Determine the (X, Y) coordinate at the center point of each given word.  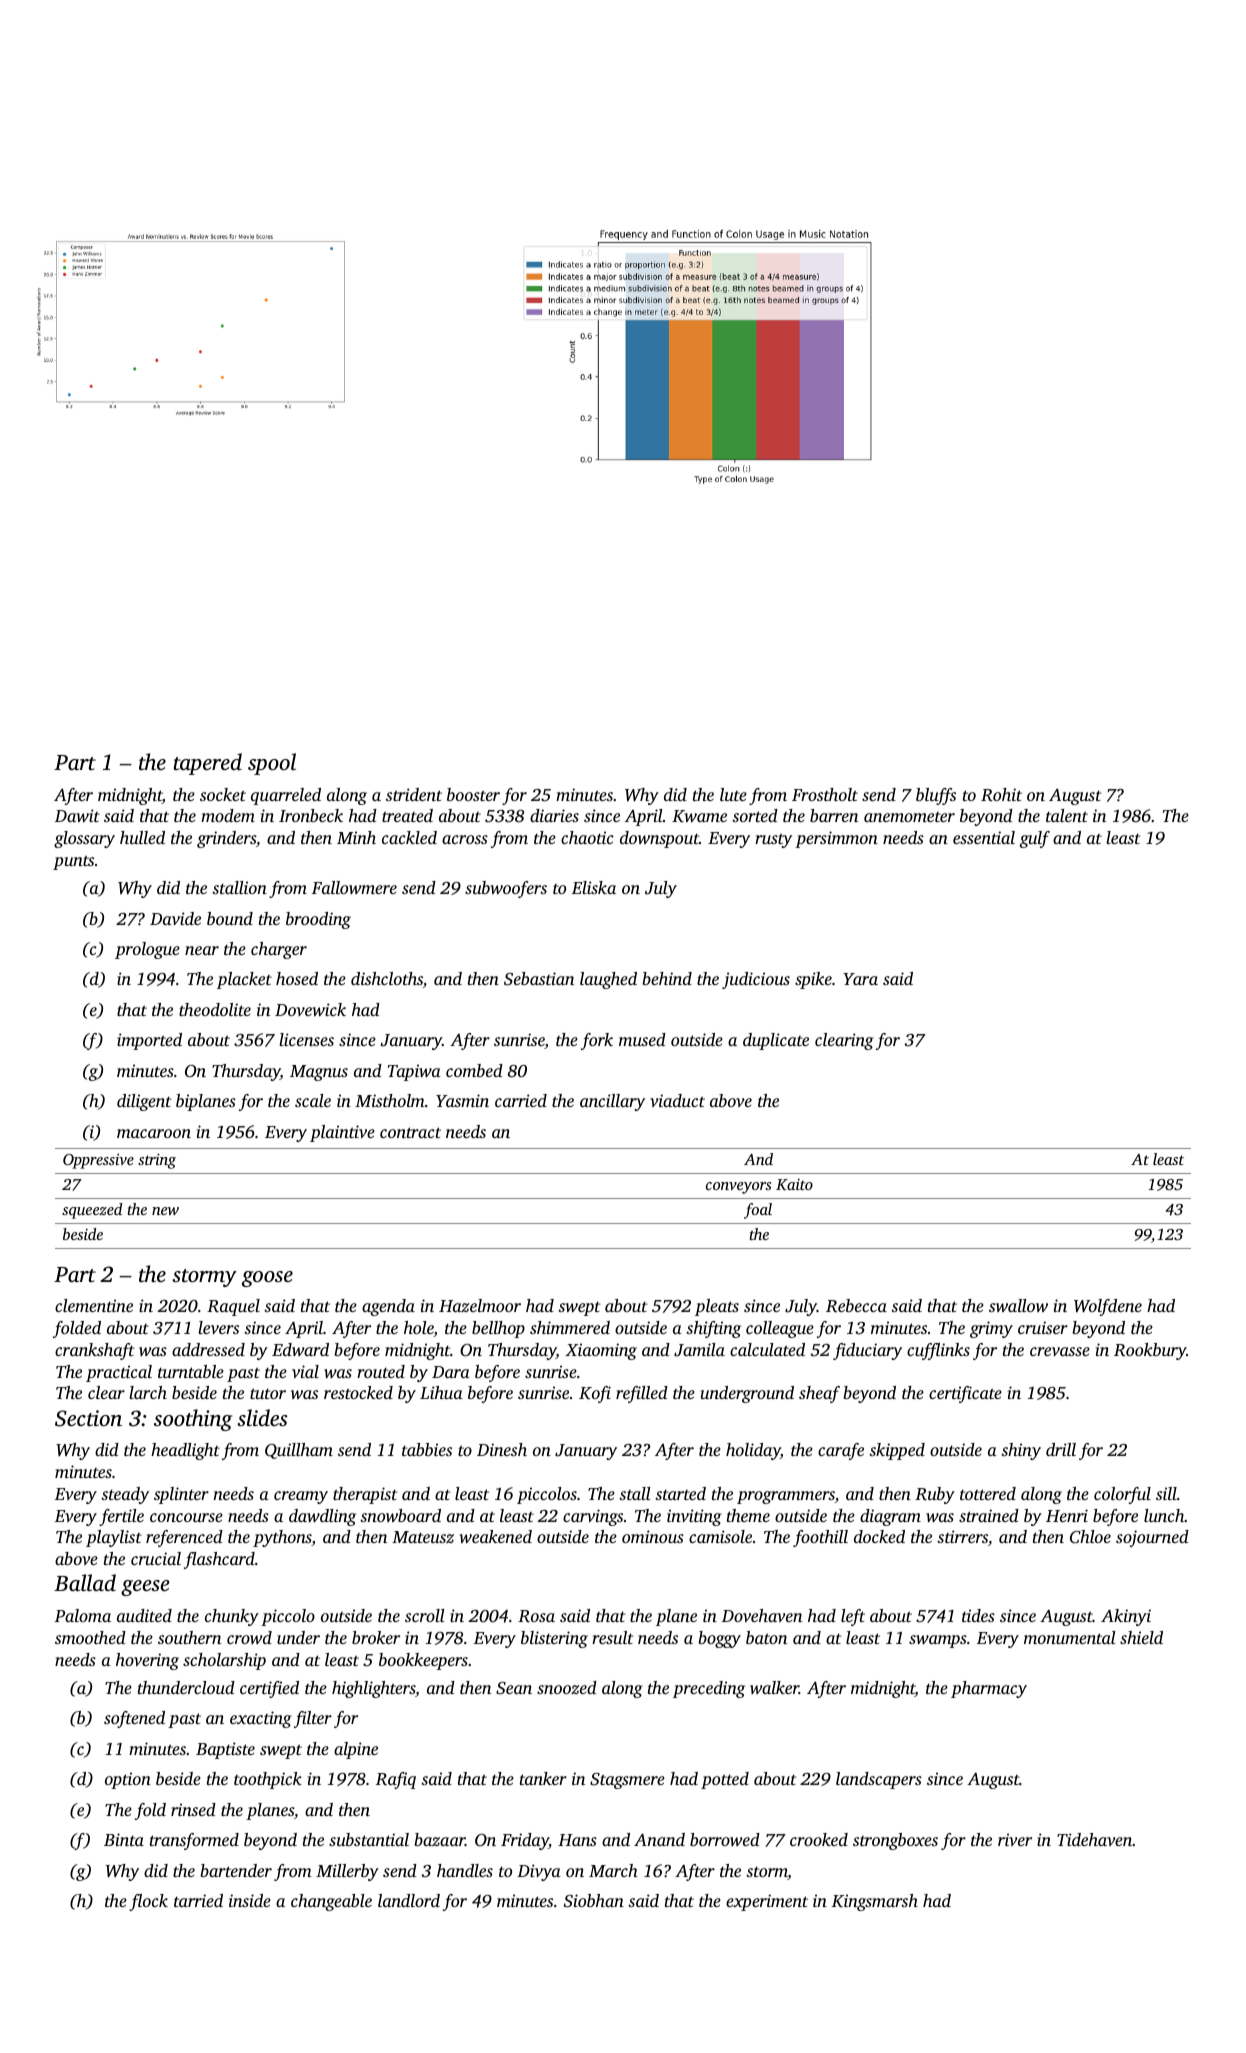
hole (419, 1329)
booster (473, 794)
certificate (965, 1394)
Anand (659, 1839)
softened (134, 1719)
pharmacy (989, 1689)
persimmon (836, 839)
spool (272, 764)
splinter (181, 1495)
